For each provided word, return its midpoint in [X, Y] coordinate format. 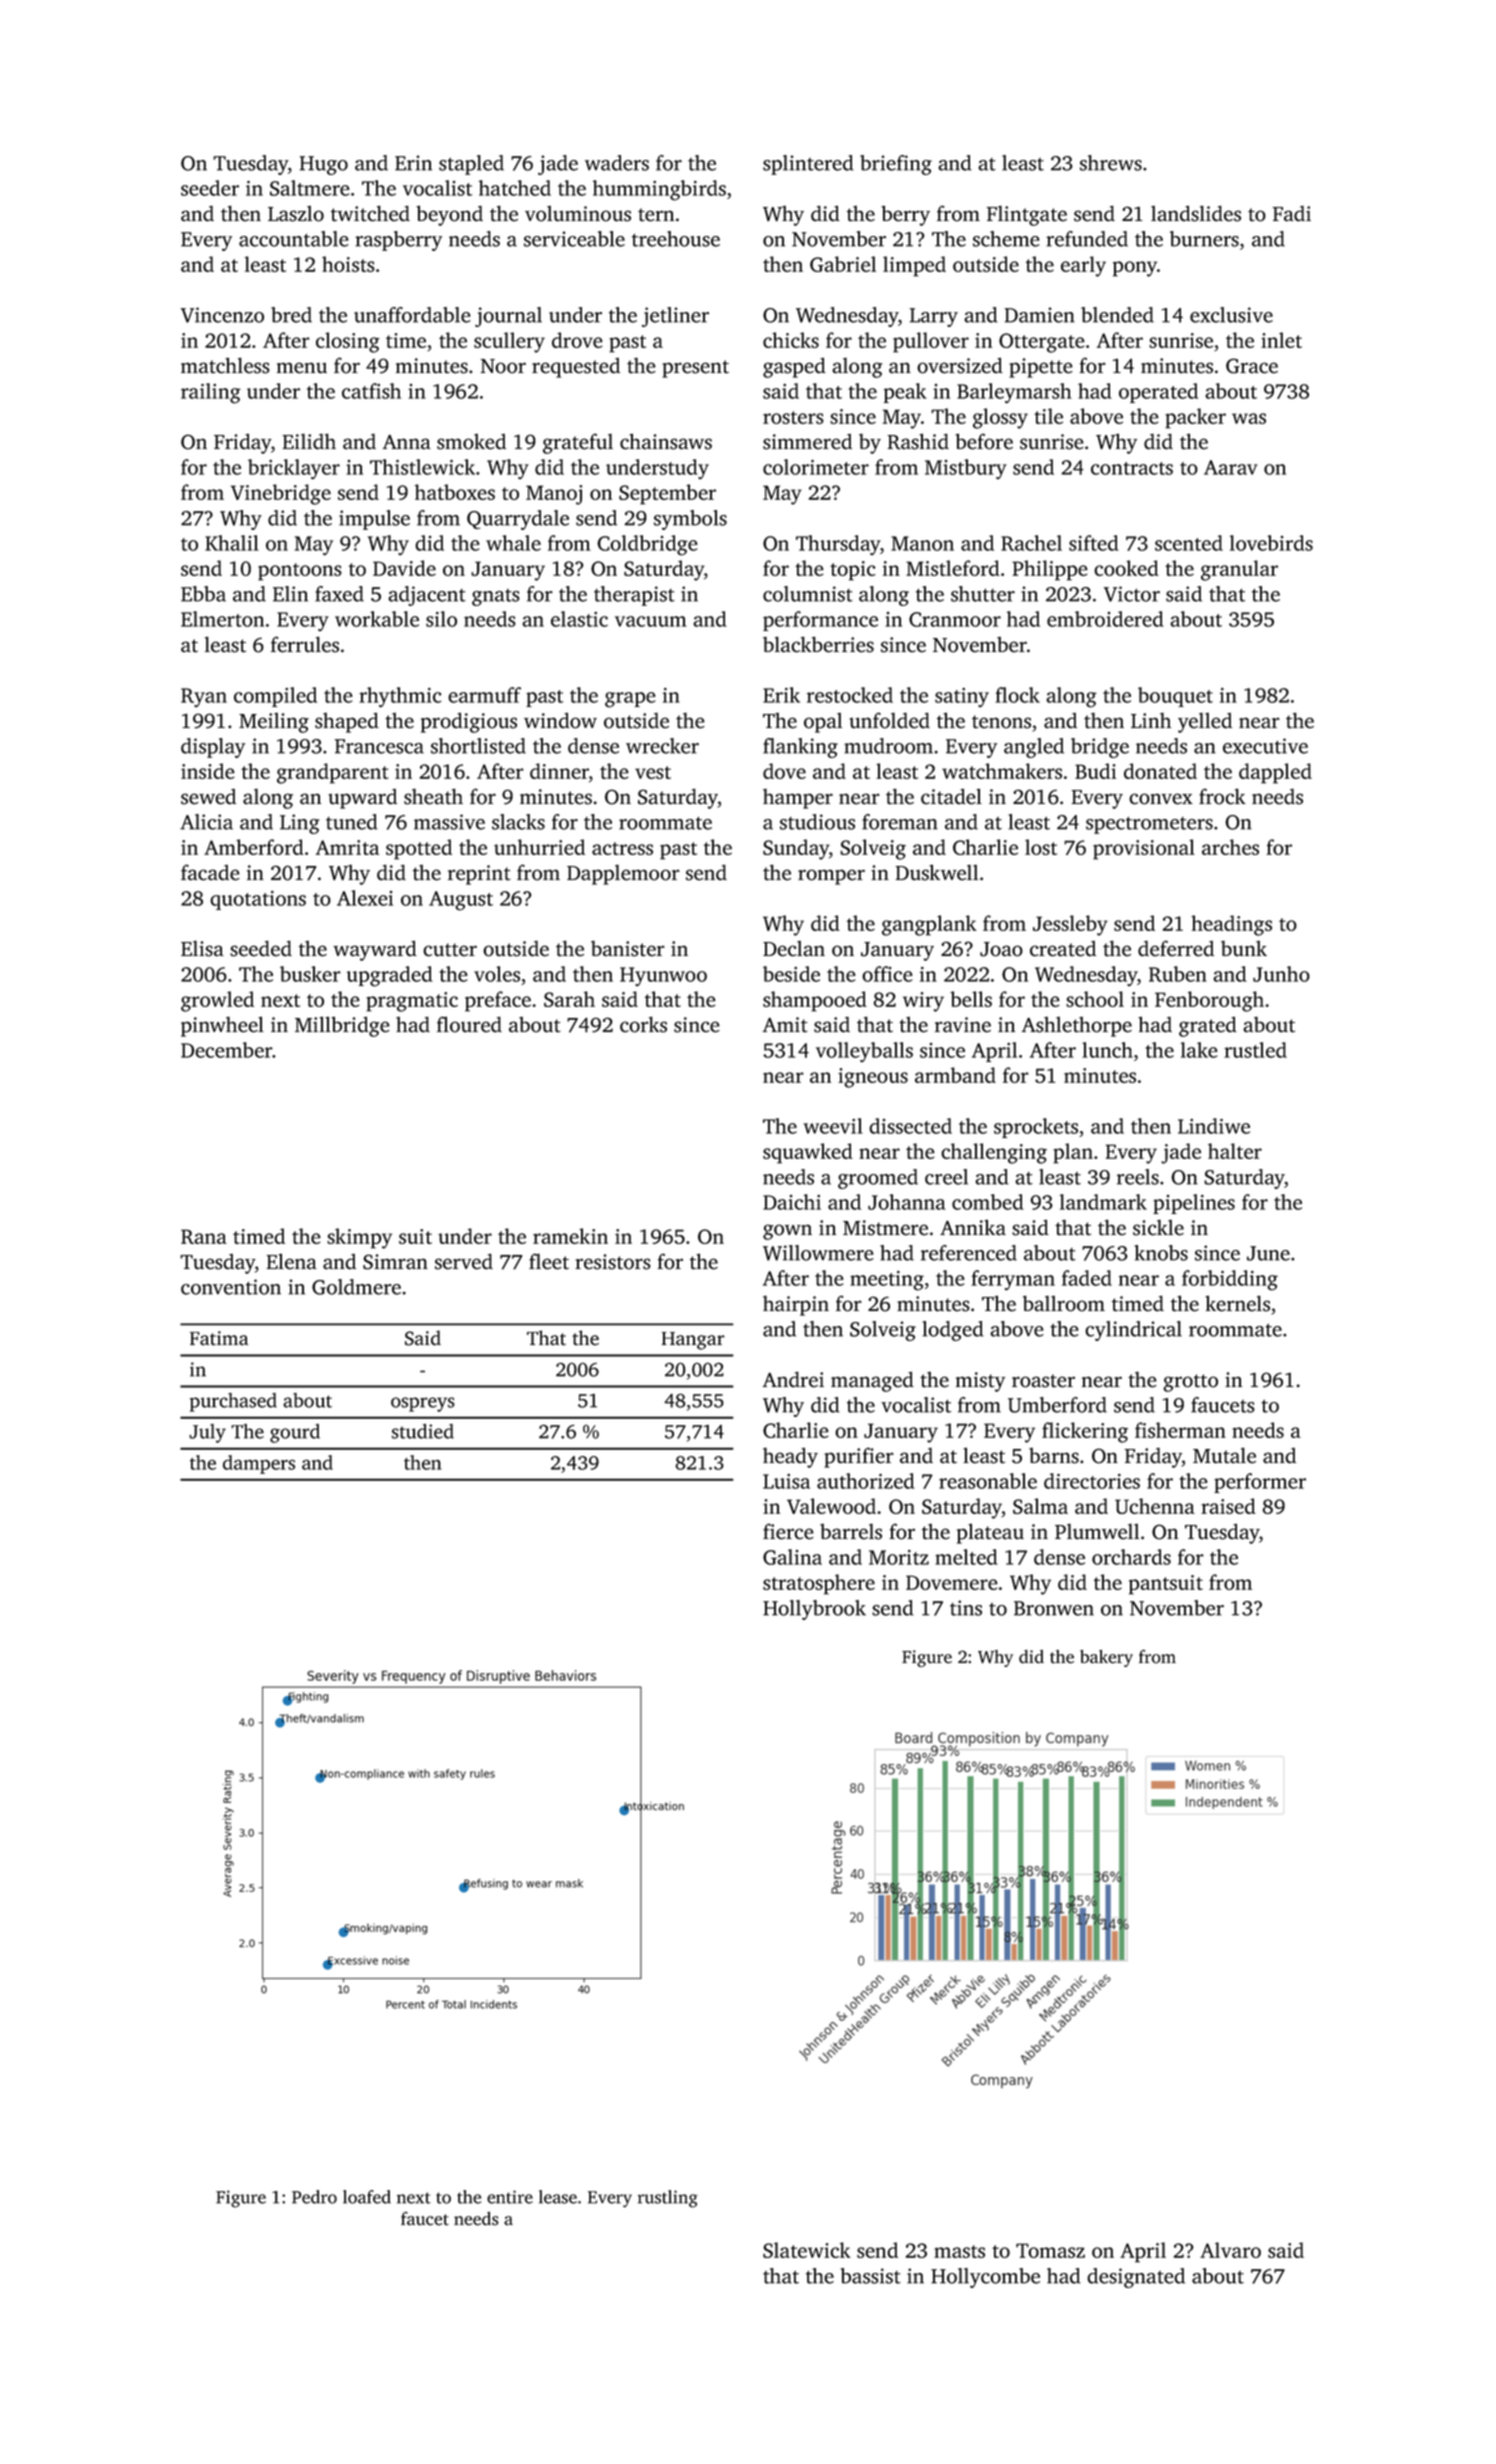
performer [1260, 1483]
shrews [1111, 163]
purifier [858, 1458]
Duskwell [937, 872]
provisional [1144, 849]
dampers [259, 1464]
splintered [808, 165]
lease [558, 2197]
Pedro [314, 2197]
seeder [210, 188]
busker [310, 974]
